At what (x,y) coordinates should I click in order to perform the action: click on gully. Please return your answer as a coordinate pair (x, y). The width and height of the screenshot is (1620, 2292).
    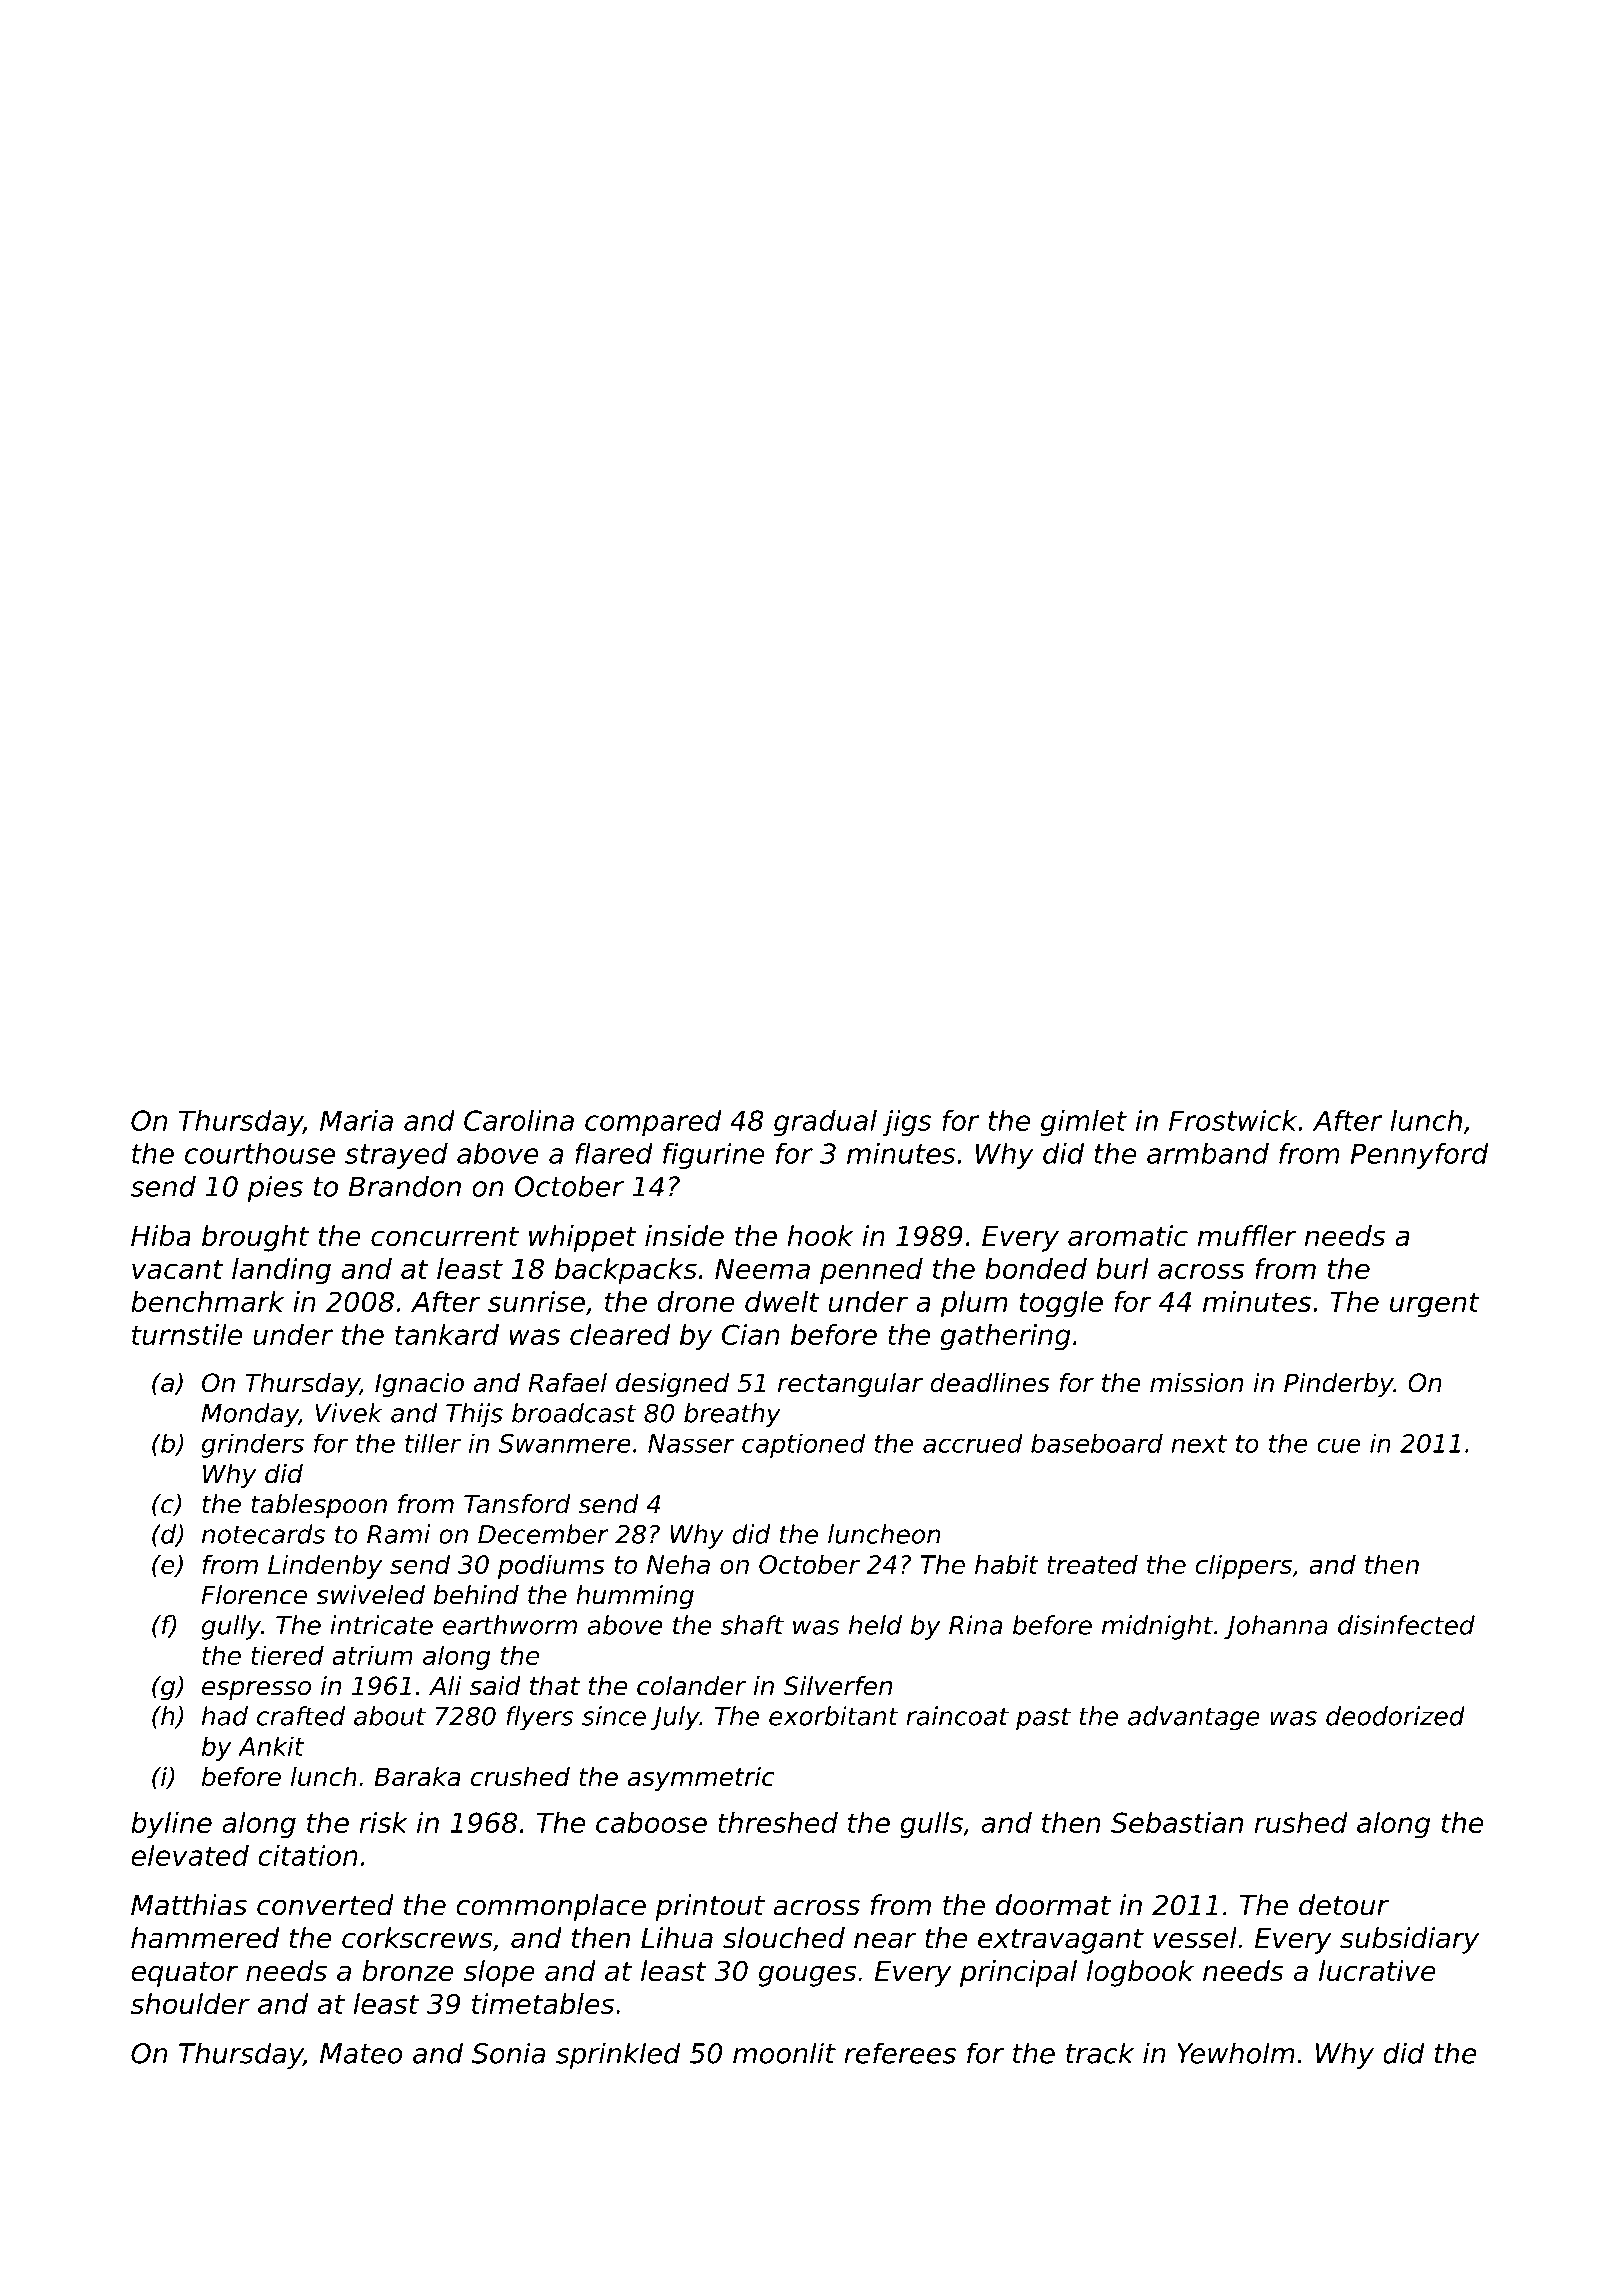
    Looking at the image, I should click on (231, 1627).
